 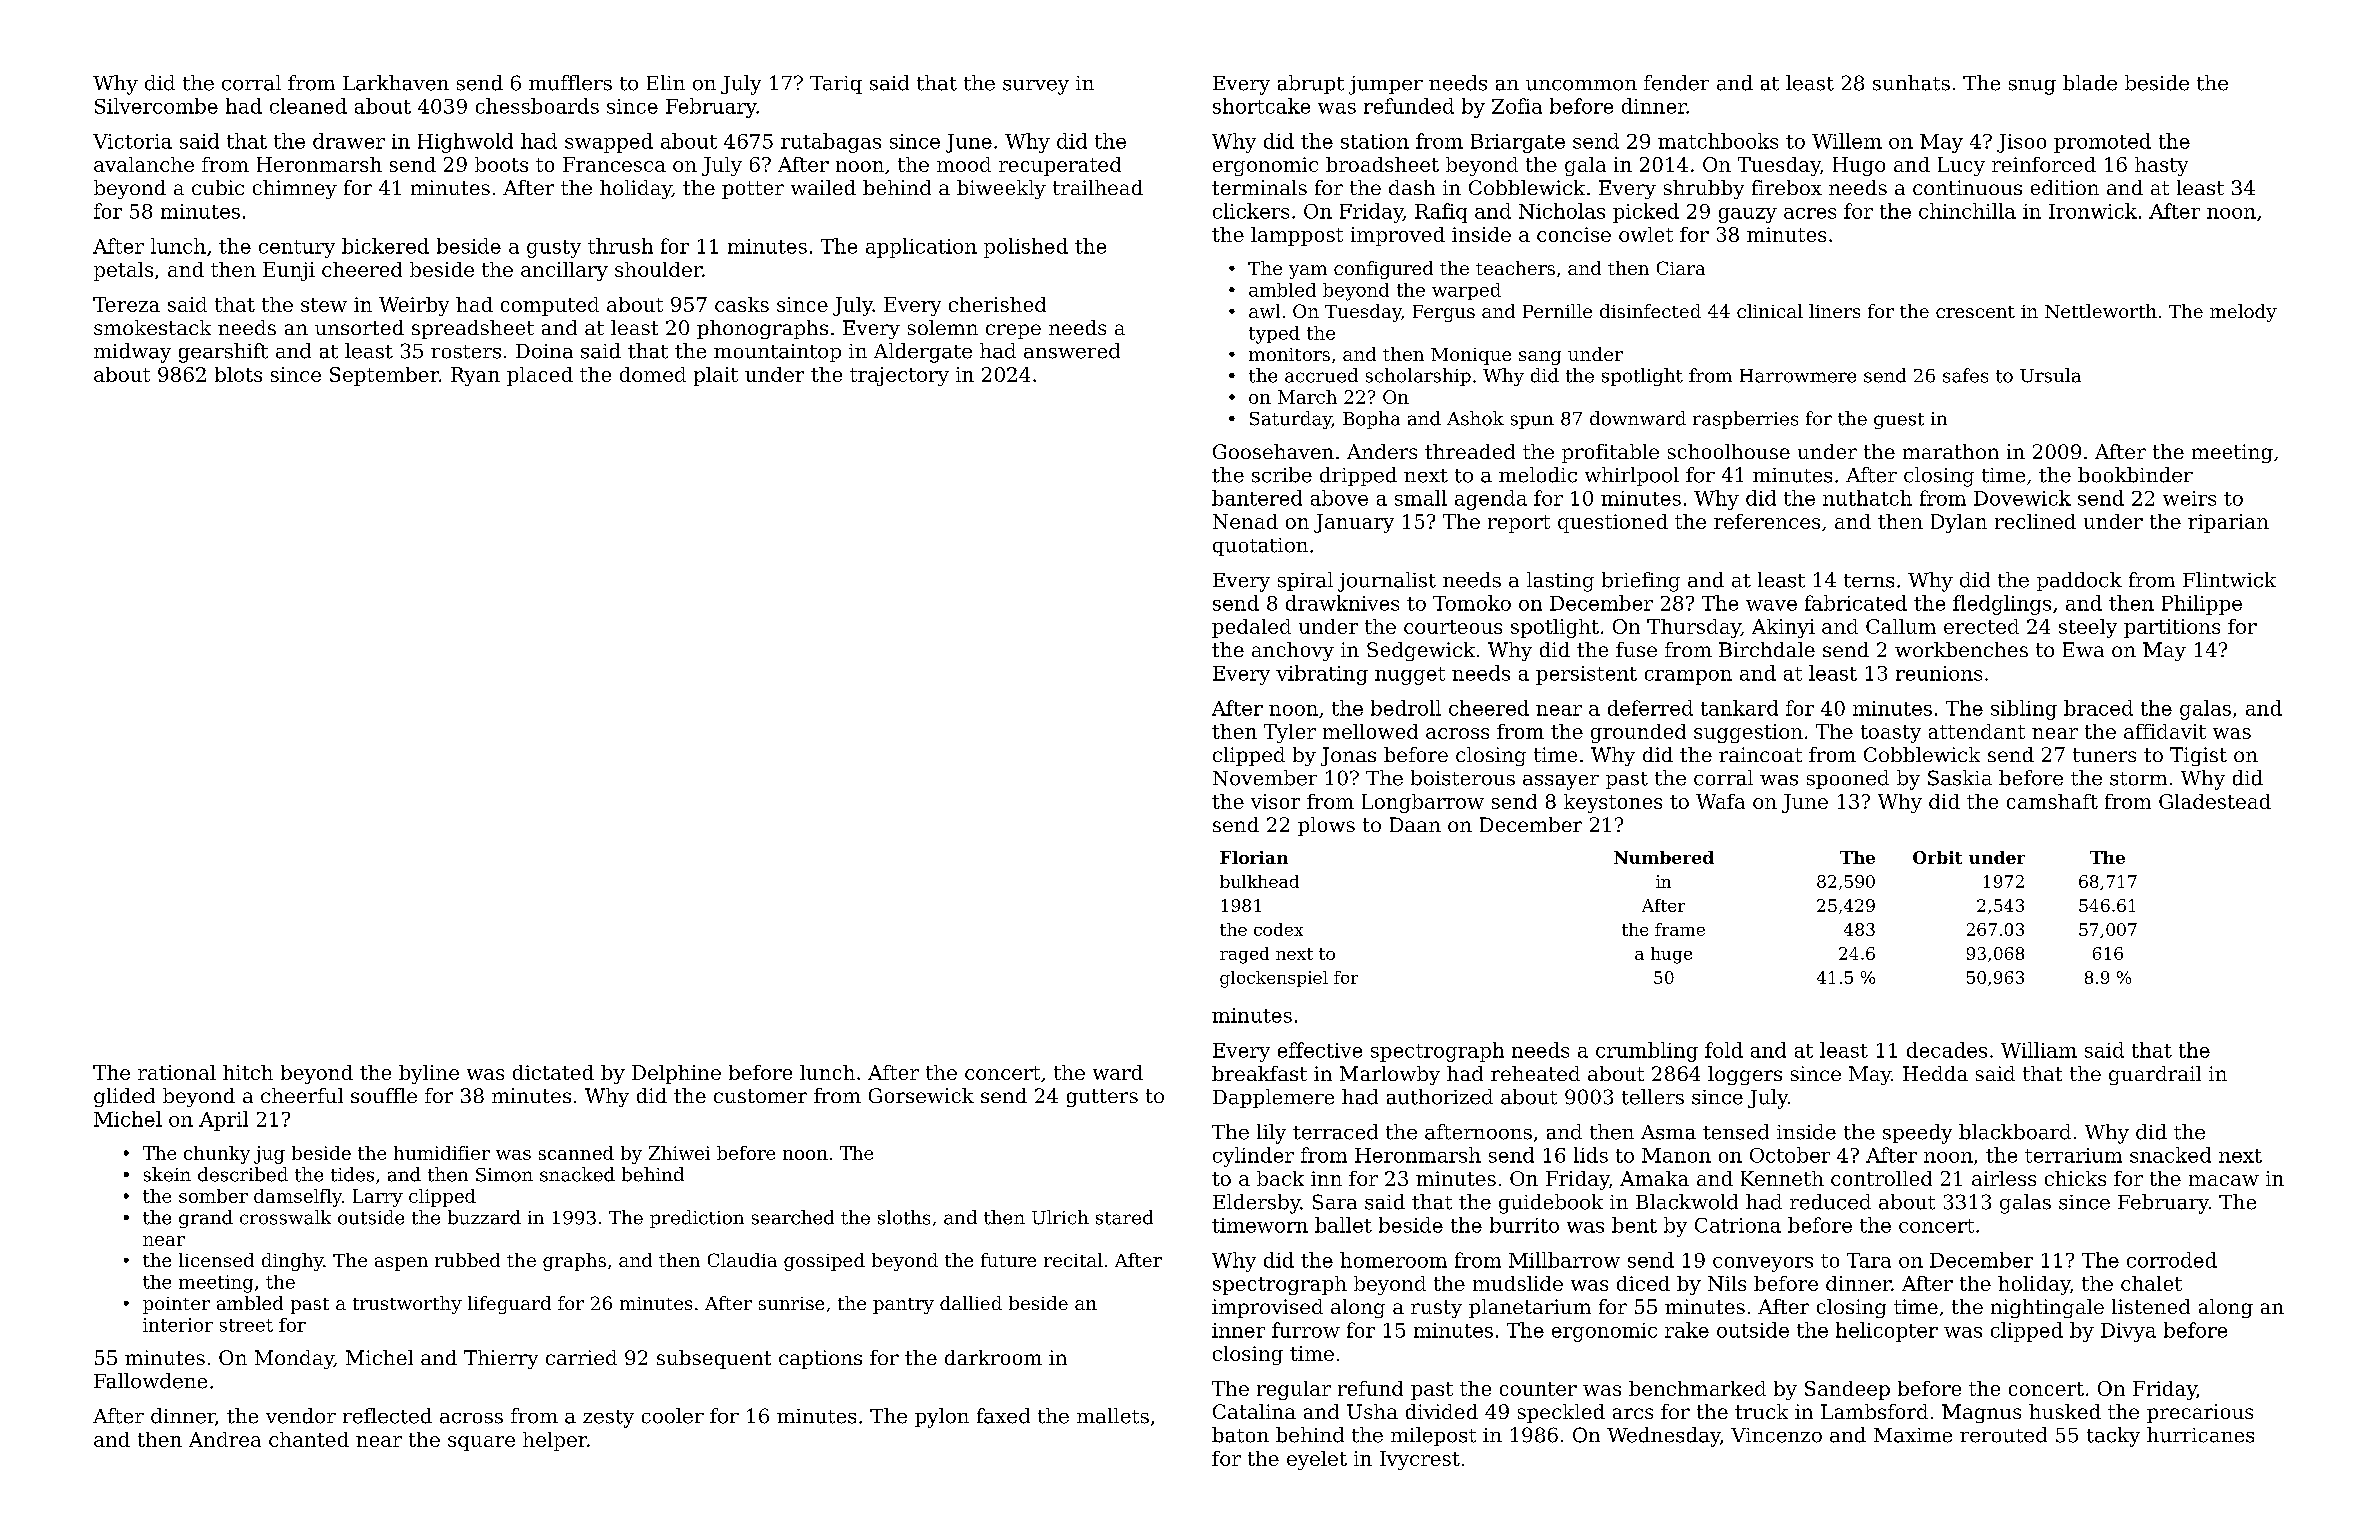 What do you see at coordinates (2155, 1075) in the screenshot?
I see `guardrail` at bounding box center [2155, 1075].
